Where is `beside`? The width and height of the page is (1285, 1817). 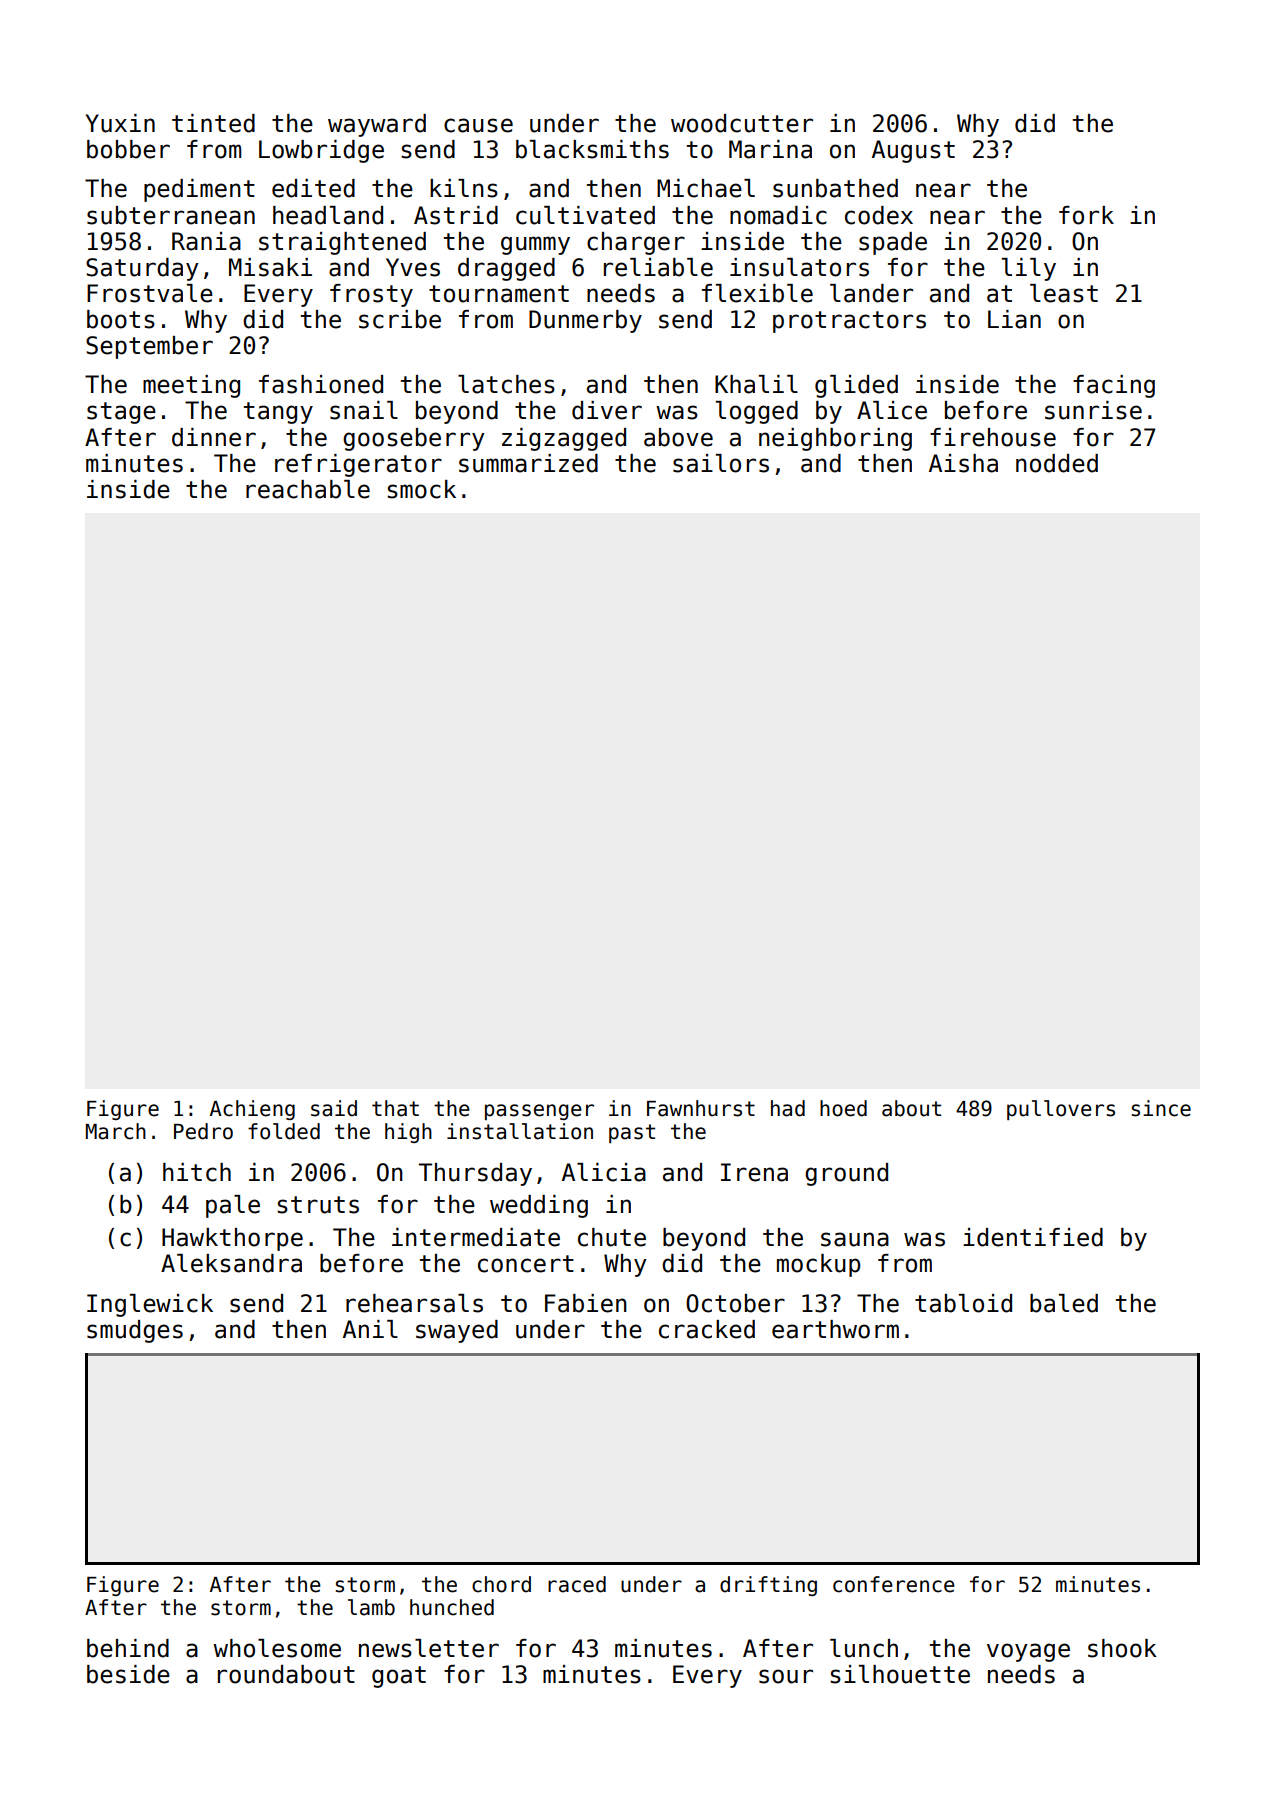
beside is located at coordinates (128, 1674).
